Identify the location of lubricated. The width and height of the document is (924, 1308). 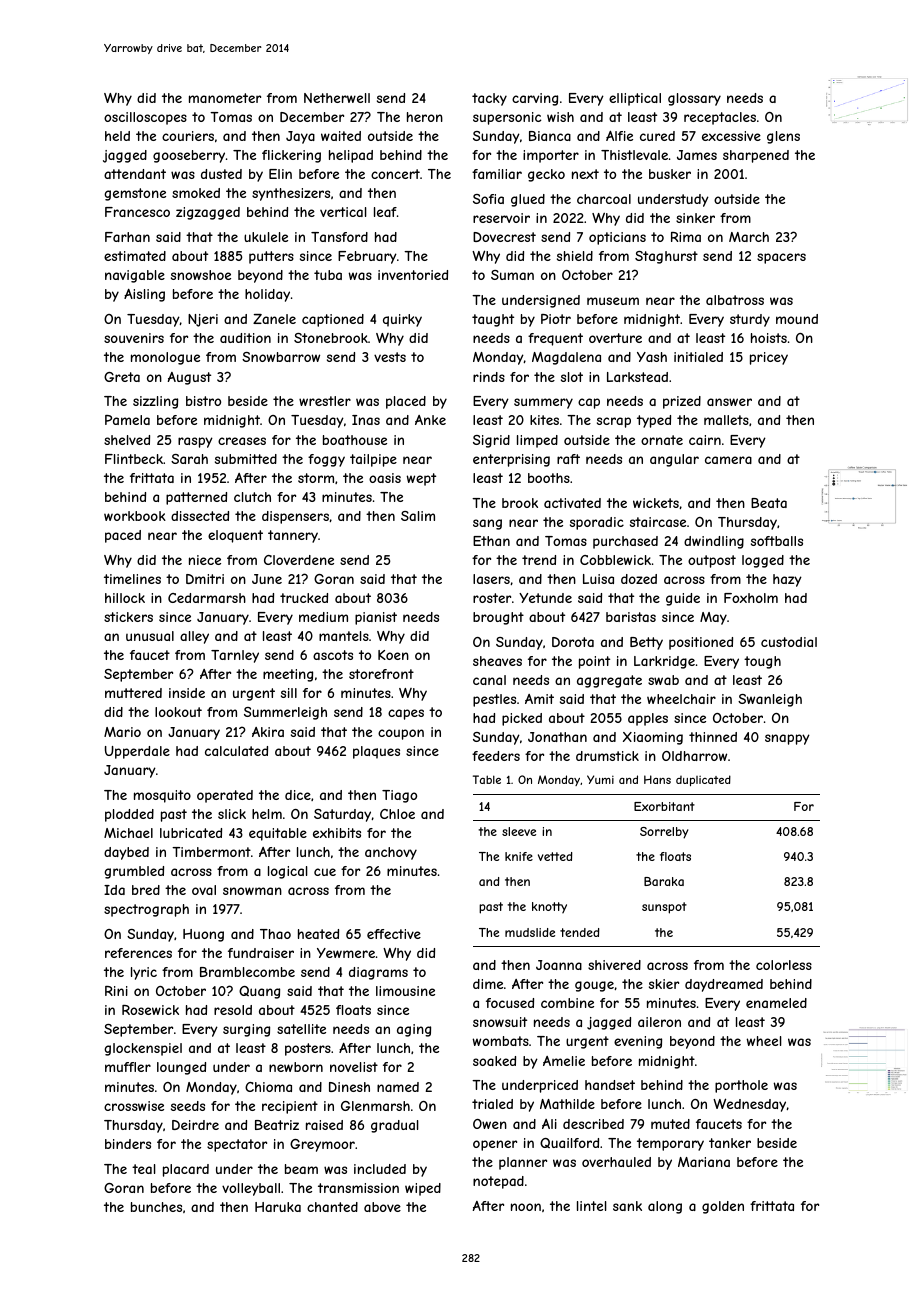
(191, 833).
